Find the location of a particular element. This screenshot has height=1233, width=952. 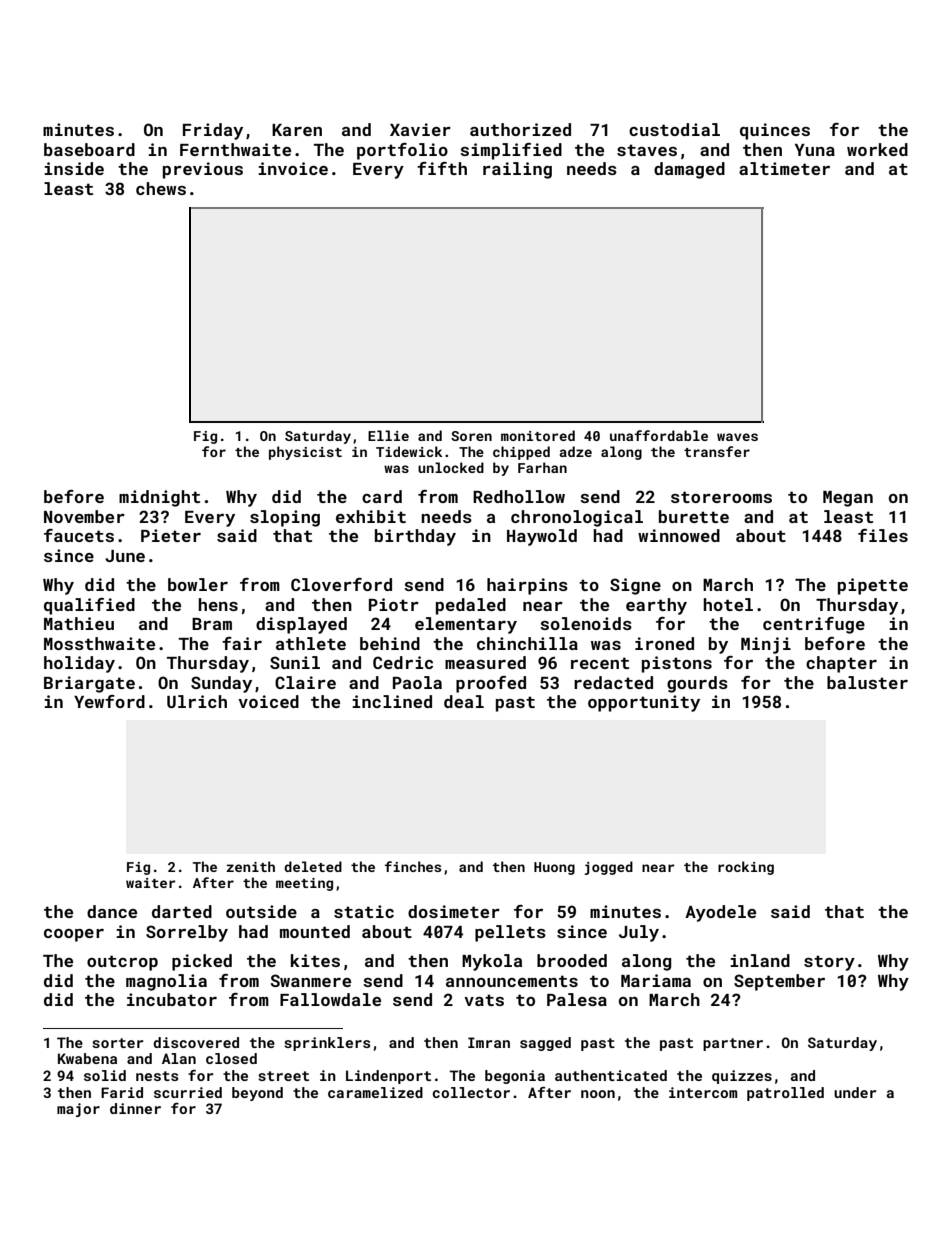

pedaled is located at coordinates (471, 606).
